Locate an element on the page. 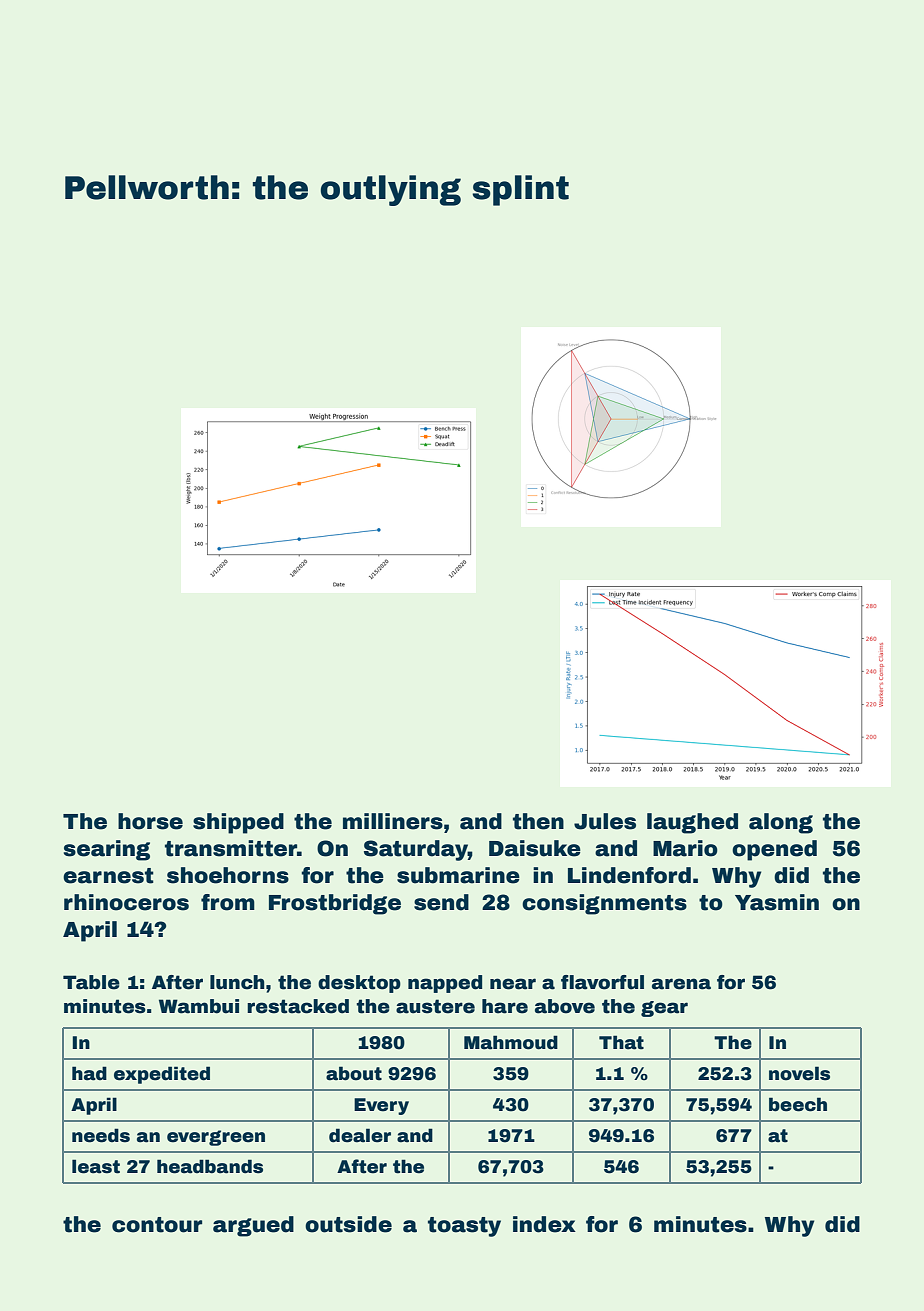  then is located at coordinates (538, 821).
